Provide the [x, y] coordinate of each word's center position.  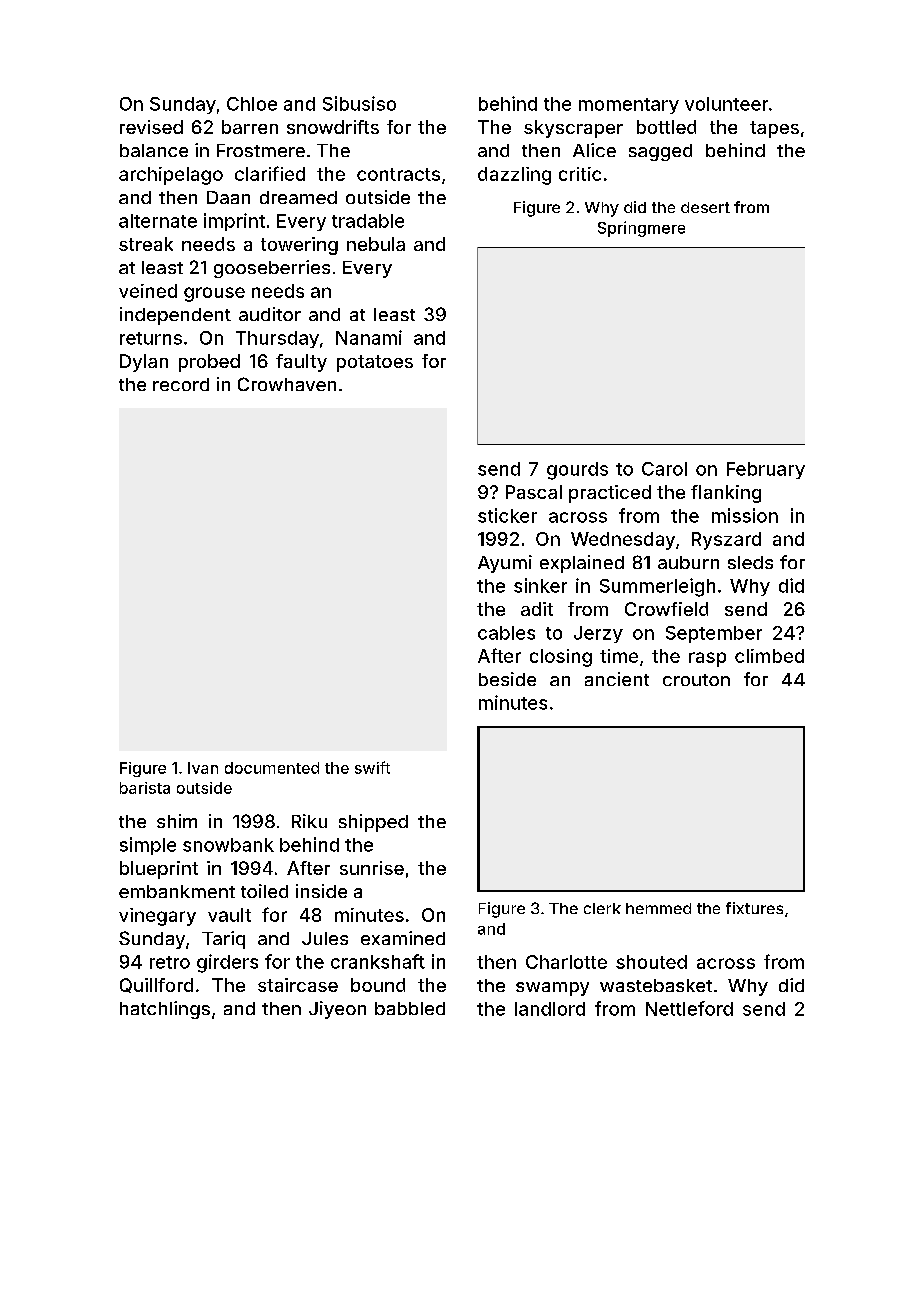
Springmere [641, 229]
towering [299, 246]
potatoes [375, 363]
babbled [410, 1008]
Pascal [534, 492]
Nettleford [689, 1008]
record [181, 384]
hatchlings [165, 1010]
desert [705, 207]
